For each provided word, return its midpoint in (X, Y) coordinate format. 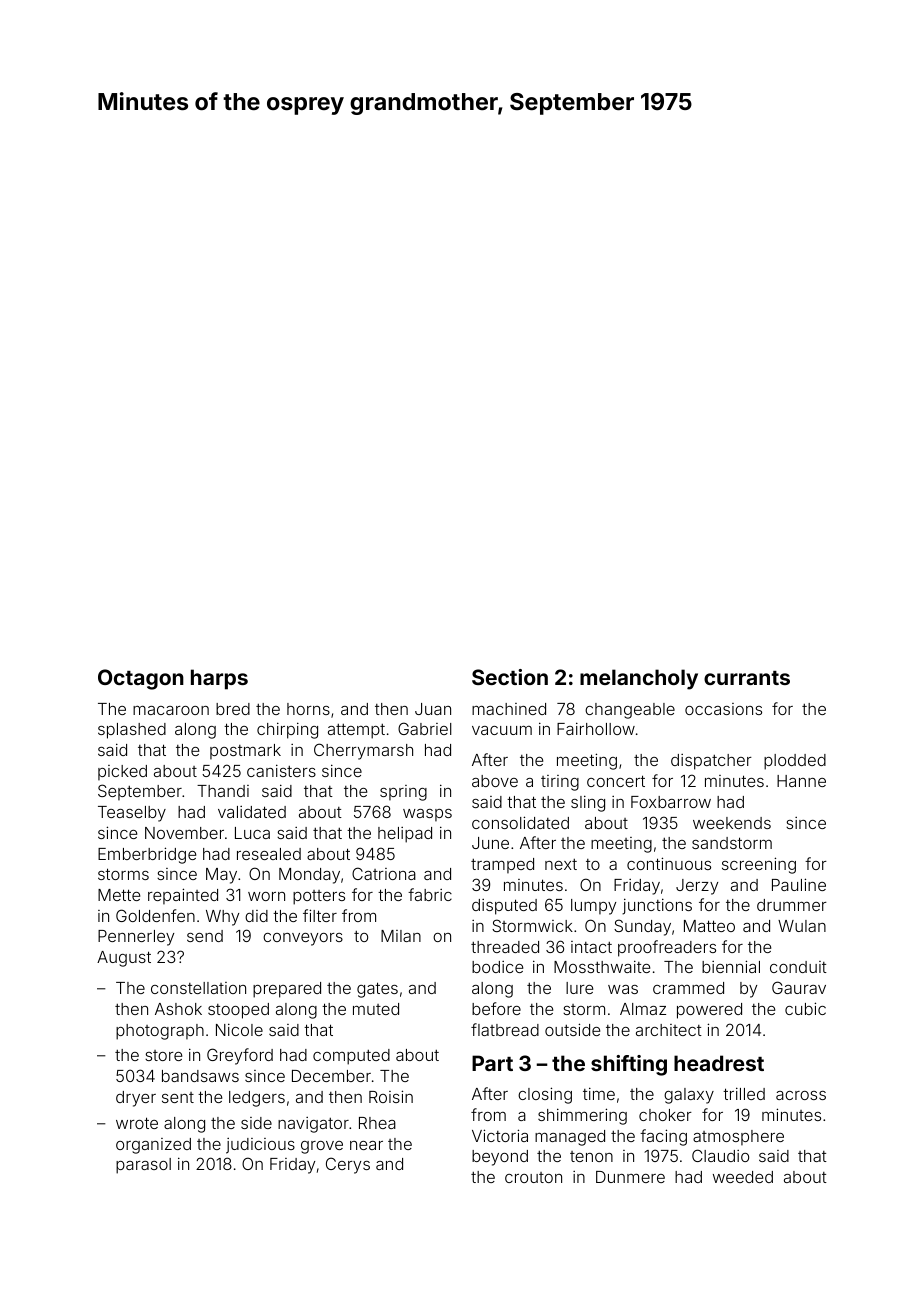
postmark (245, 751)
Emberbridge (147, 855)
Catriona (384, 873)
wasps (427, 815)
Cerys (348, 1165)
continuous (669, 863)
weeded (743, 1177)
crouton (533, 1177)
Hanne (801, 781)
